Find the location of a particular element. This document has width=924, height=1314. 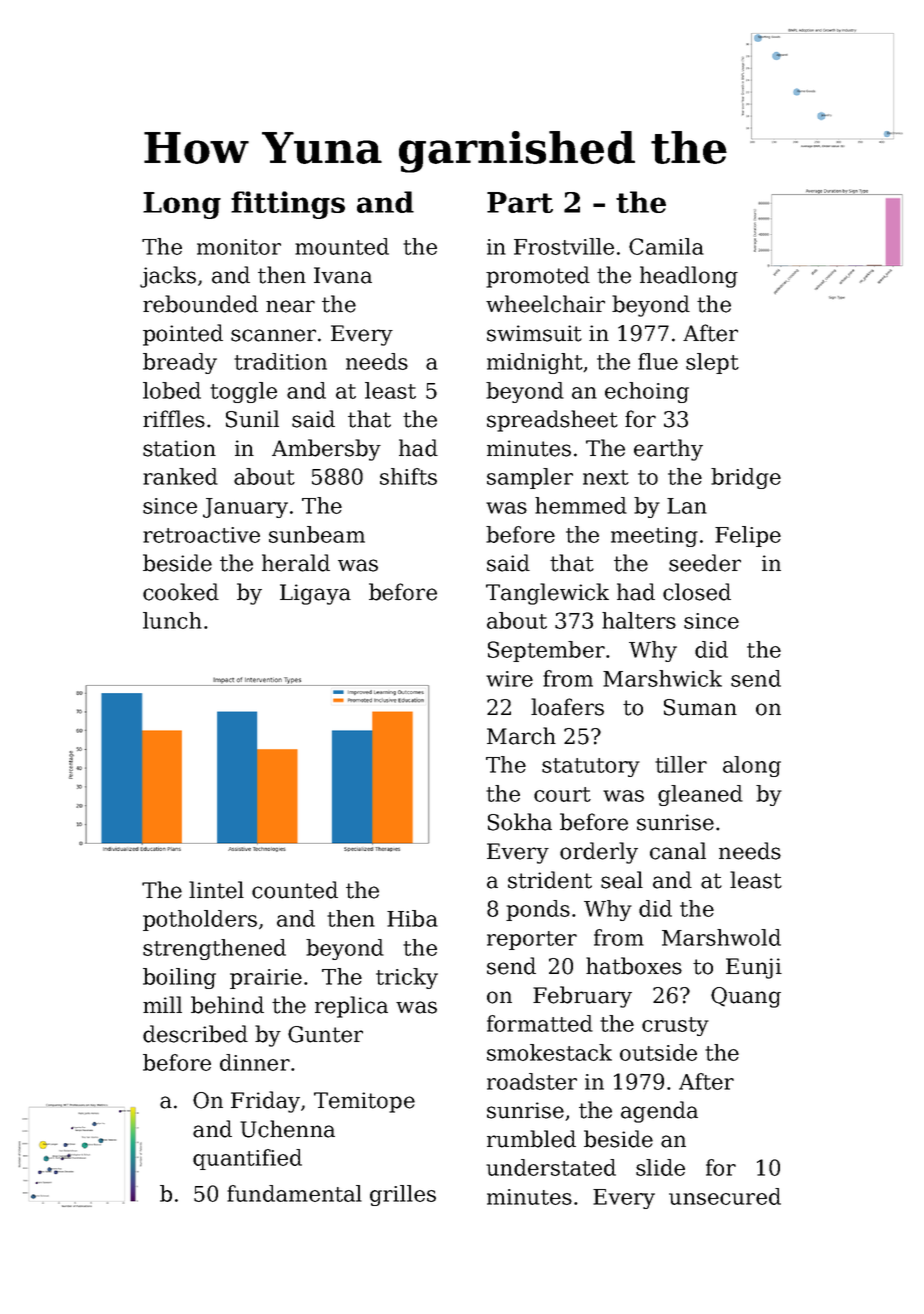

Camila is located at coordinates (666, 246).
